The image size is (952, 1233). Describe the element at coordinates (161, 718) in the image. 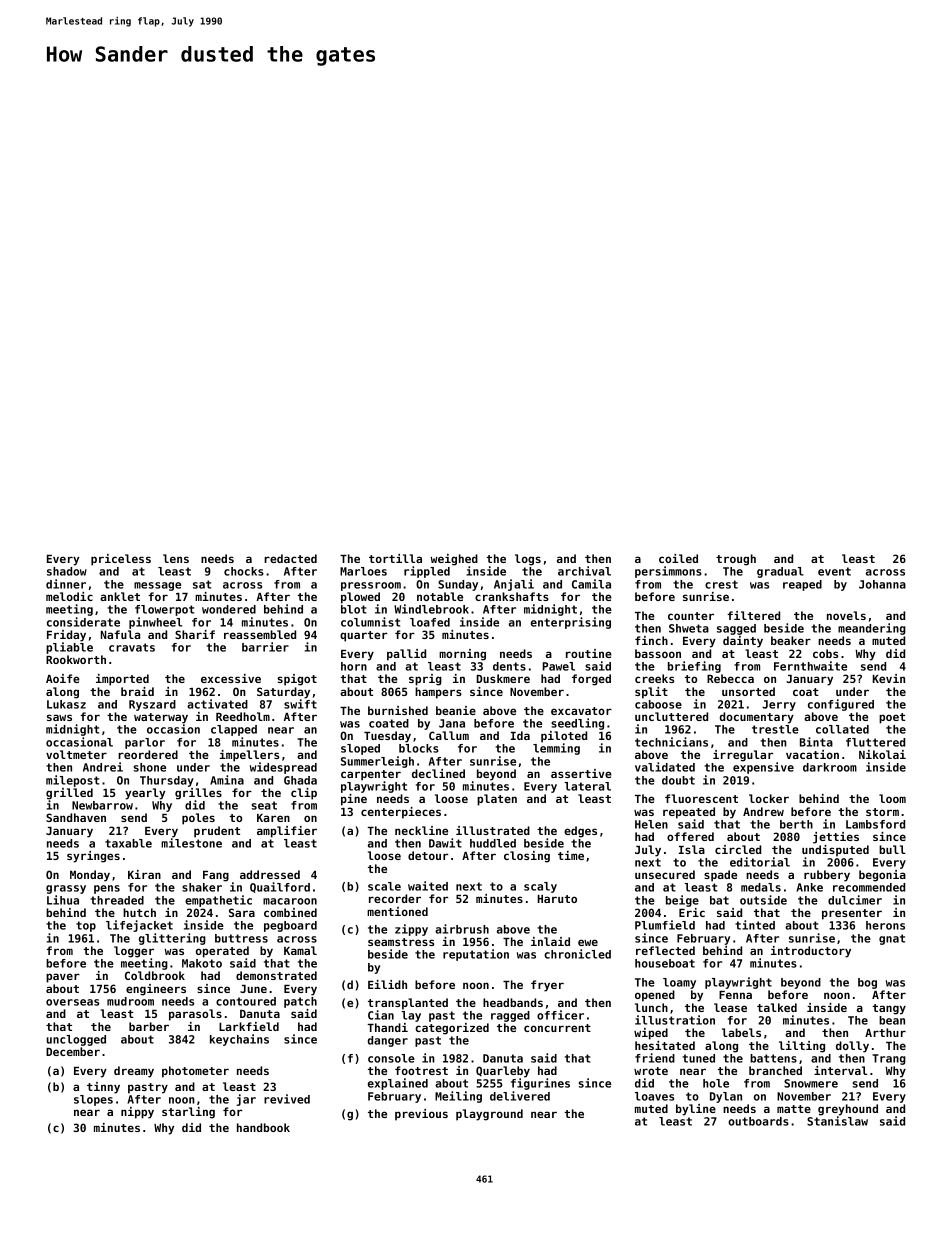

I see `waterway` at that location.
